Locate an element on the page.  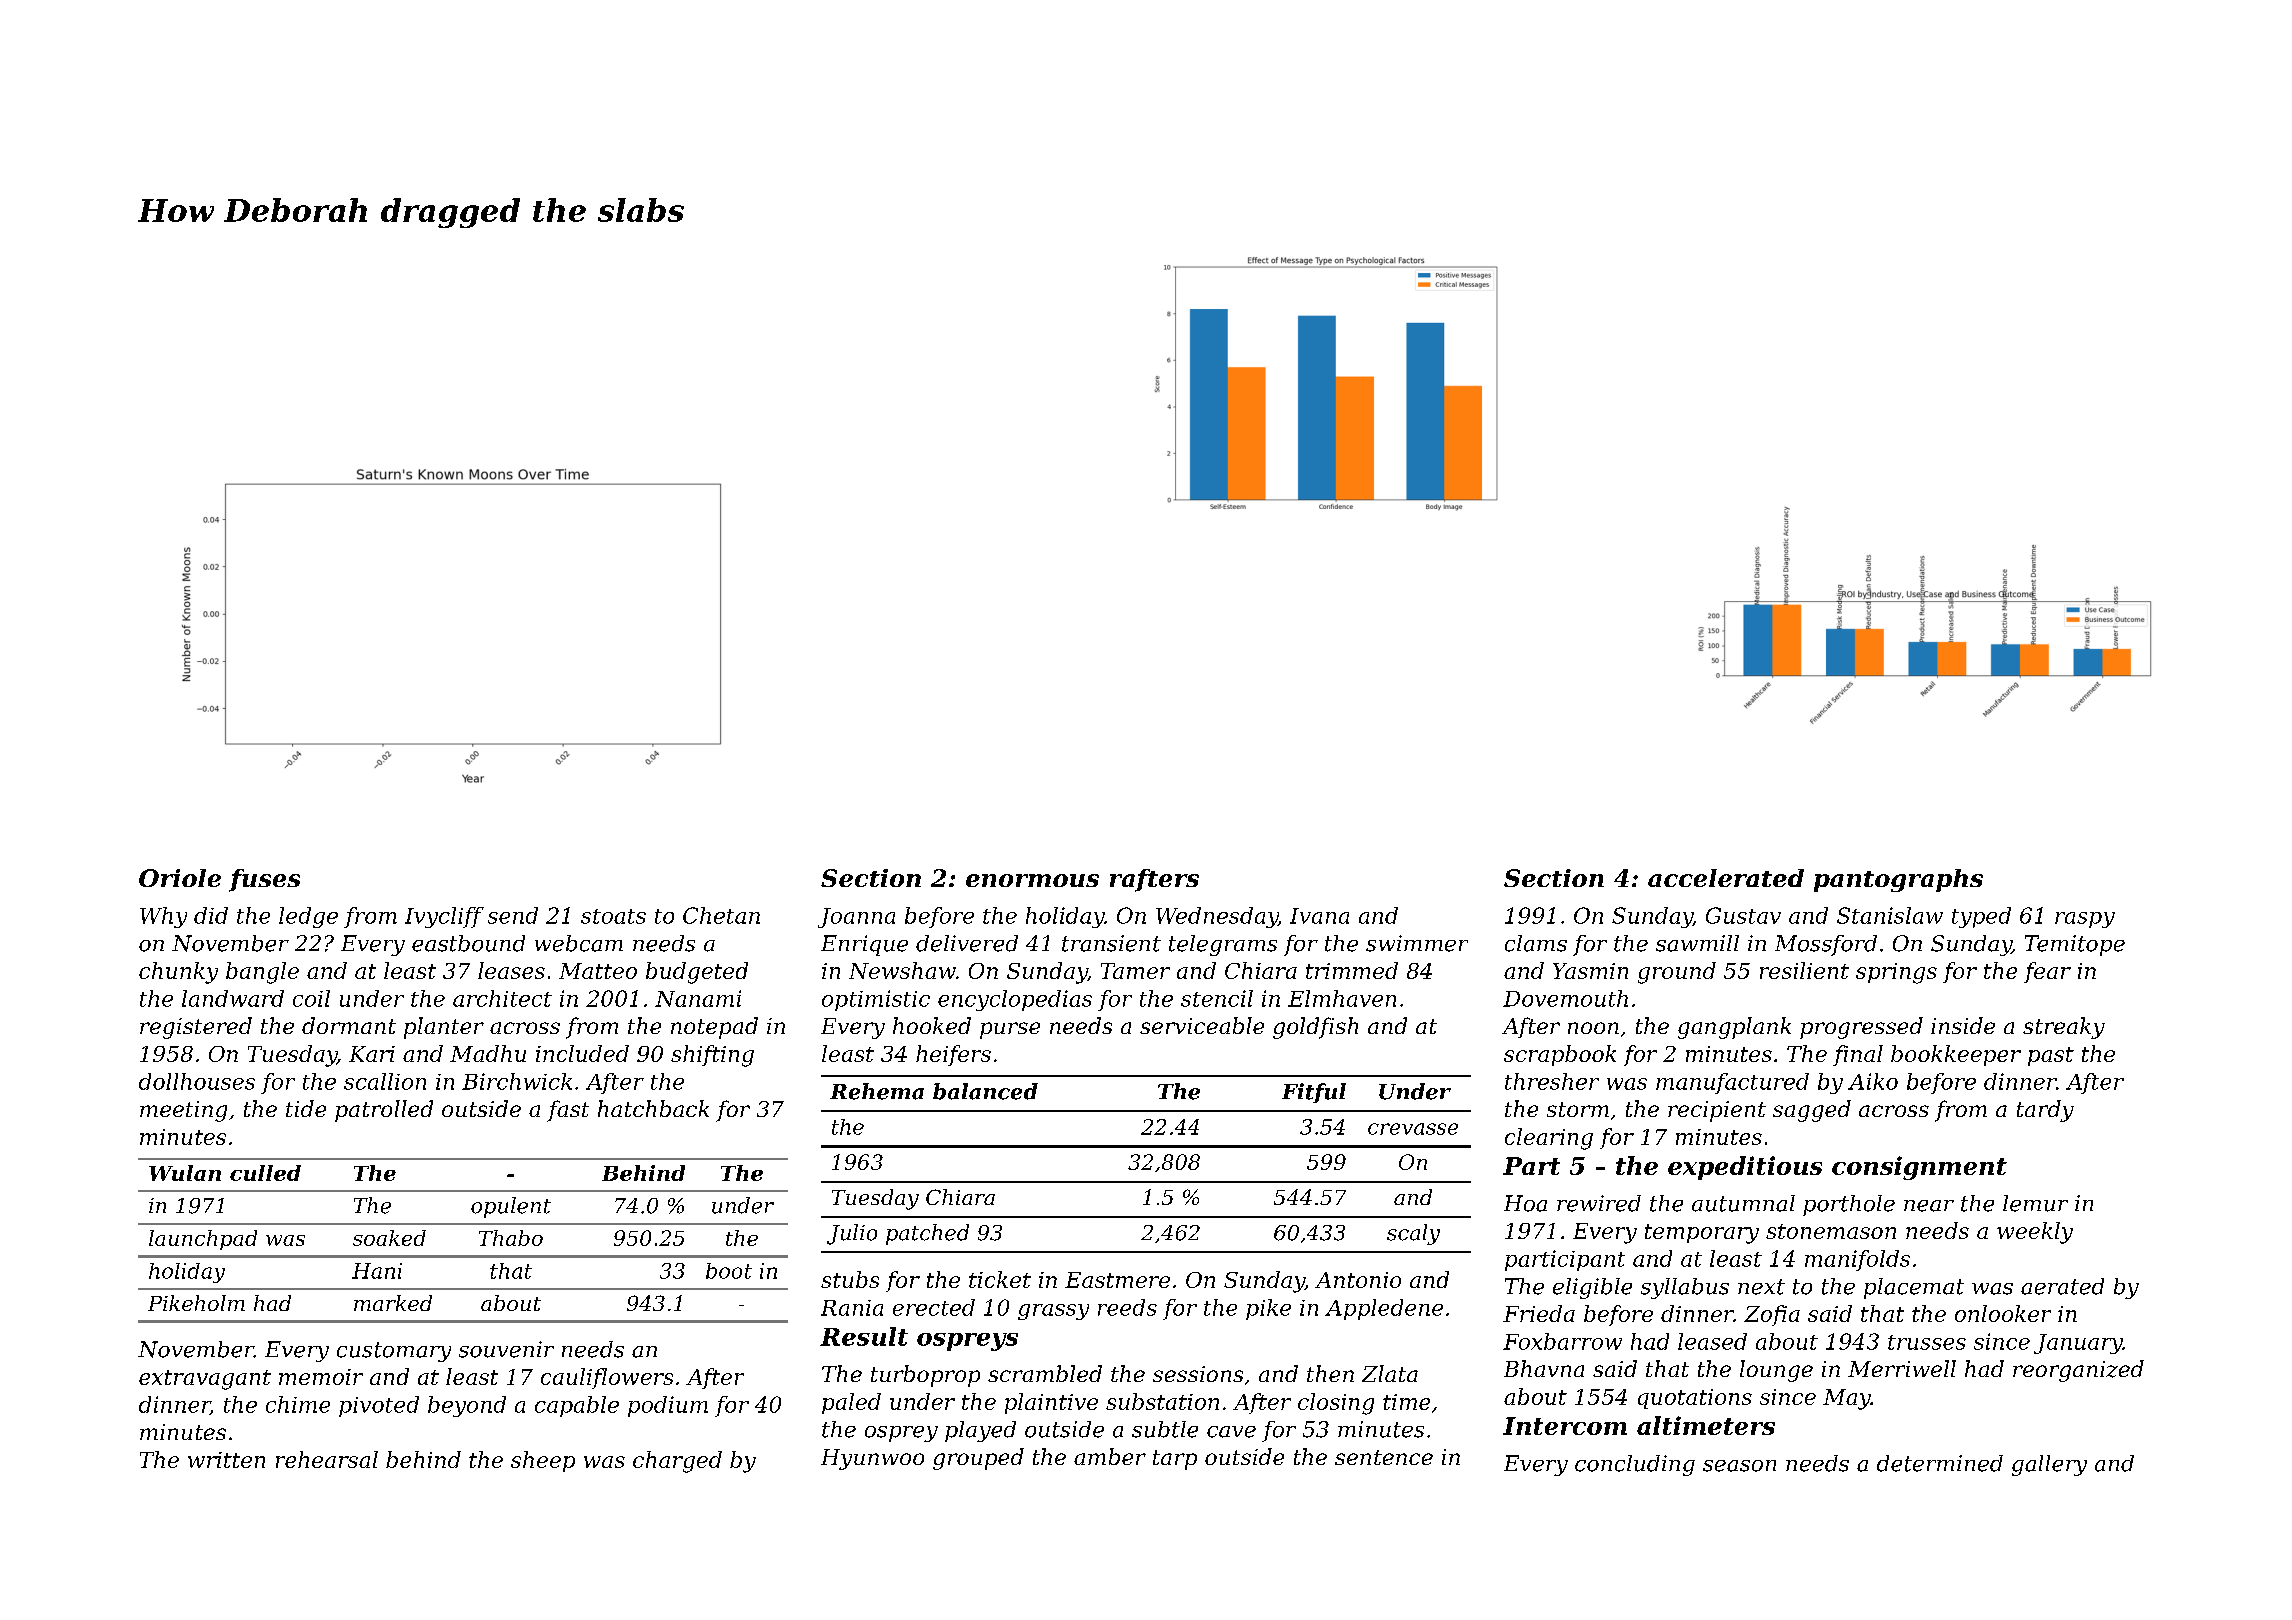
pantographs is located at coordinates (1898, 880).
